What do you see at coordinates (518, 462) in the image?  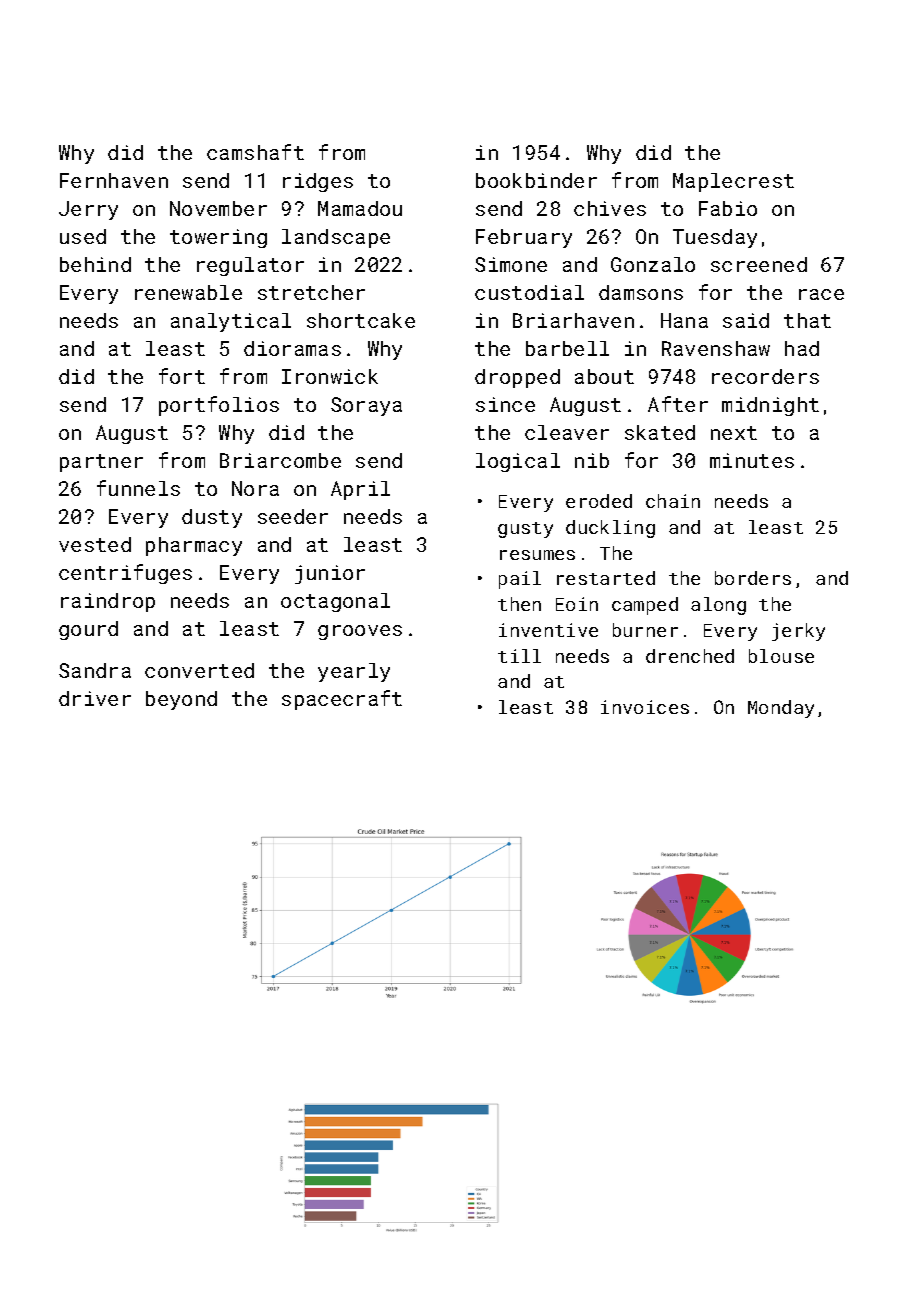 I see `logical` at bounding box center [518, 462].
